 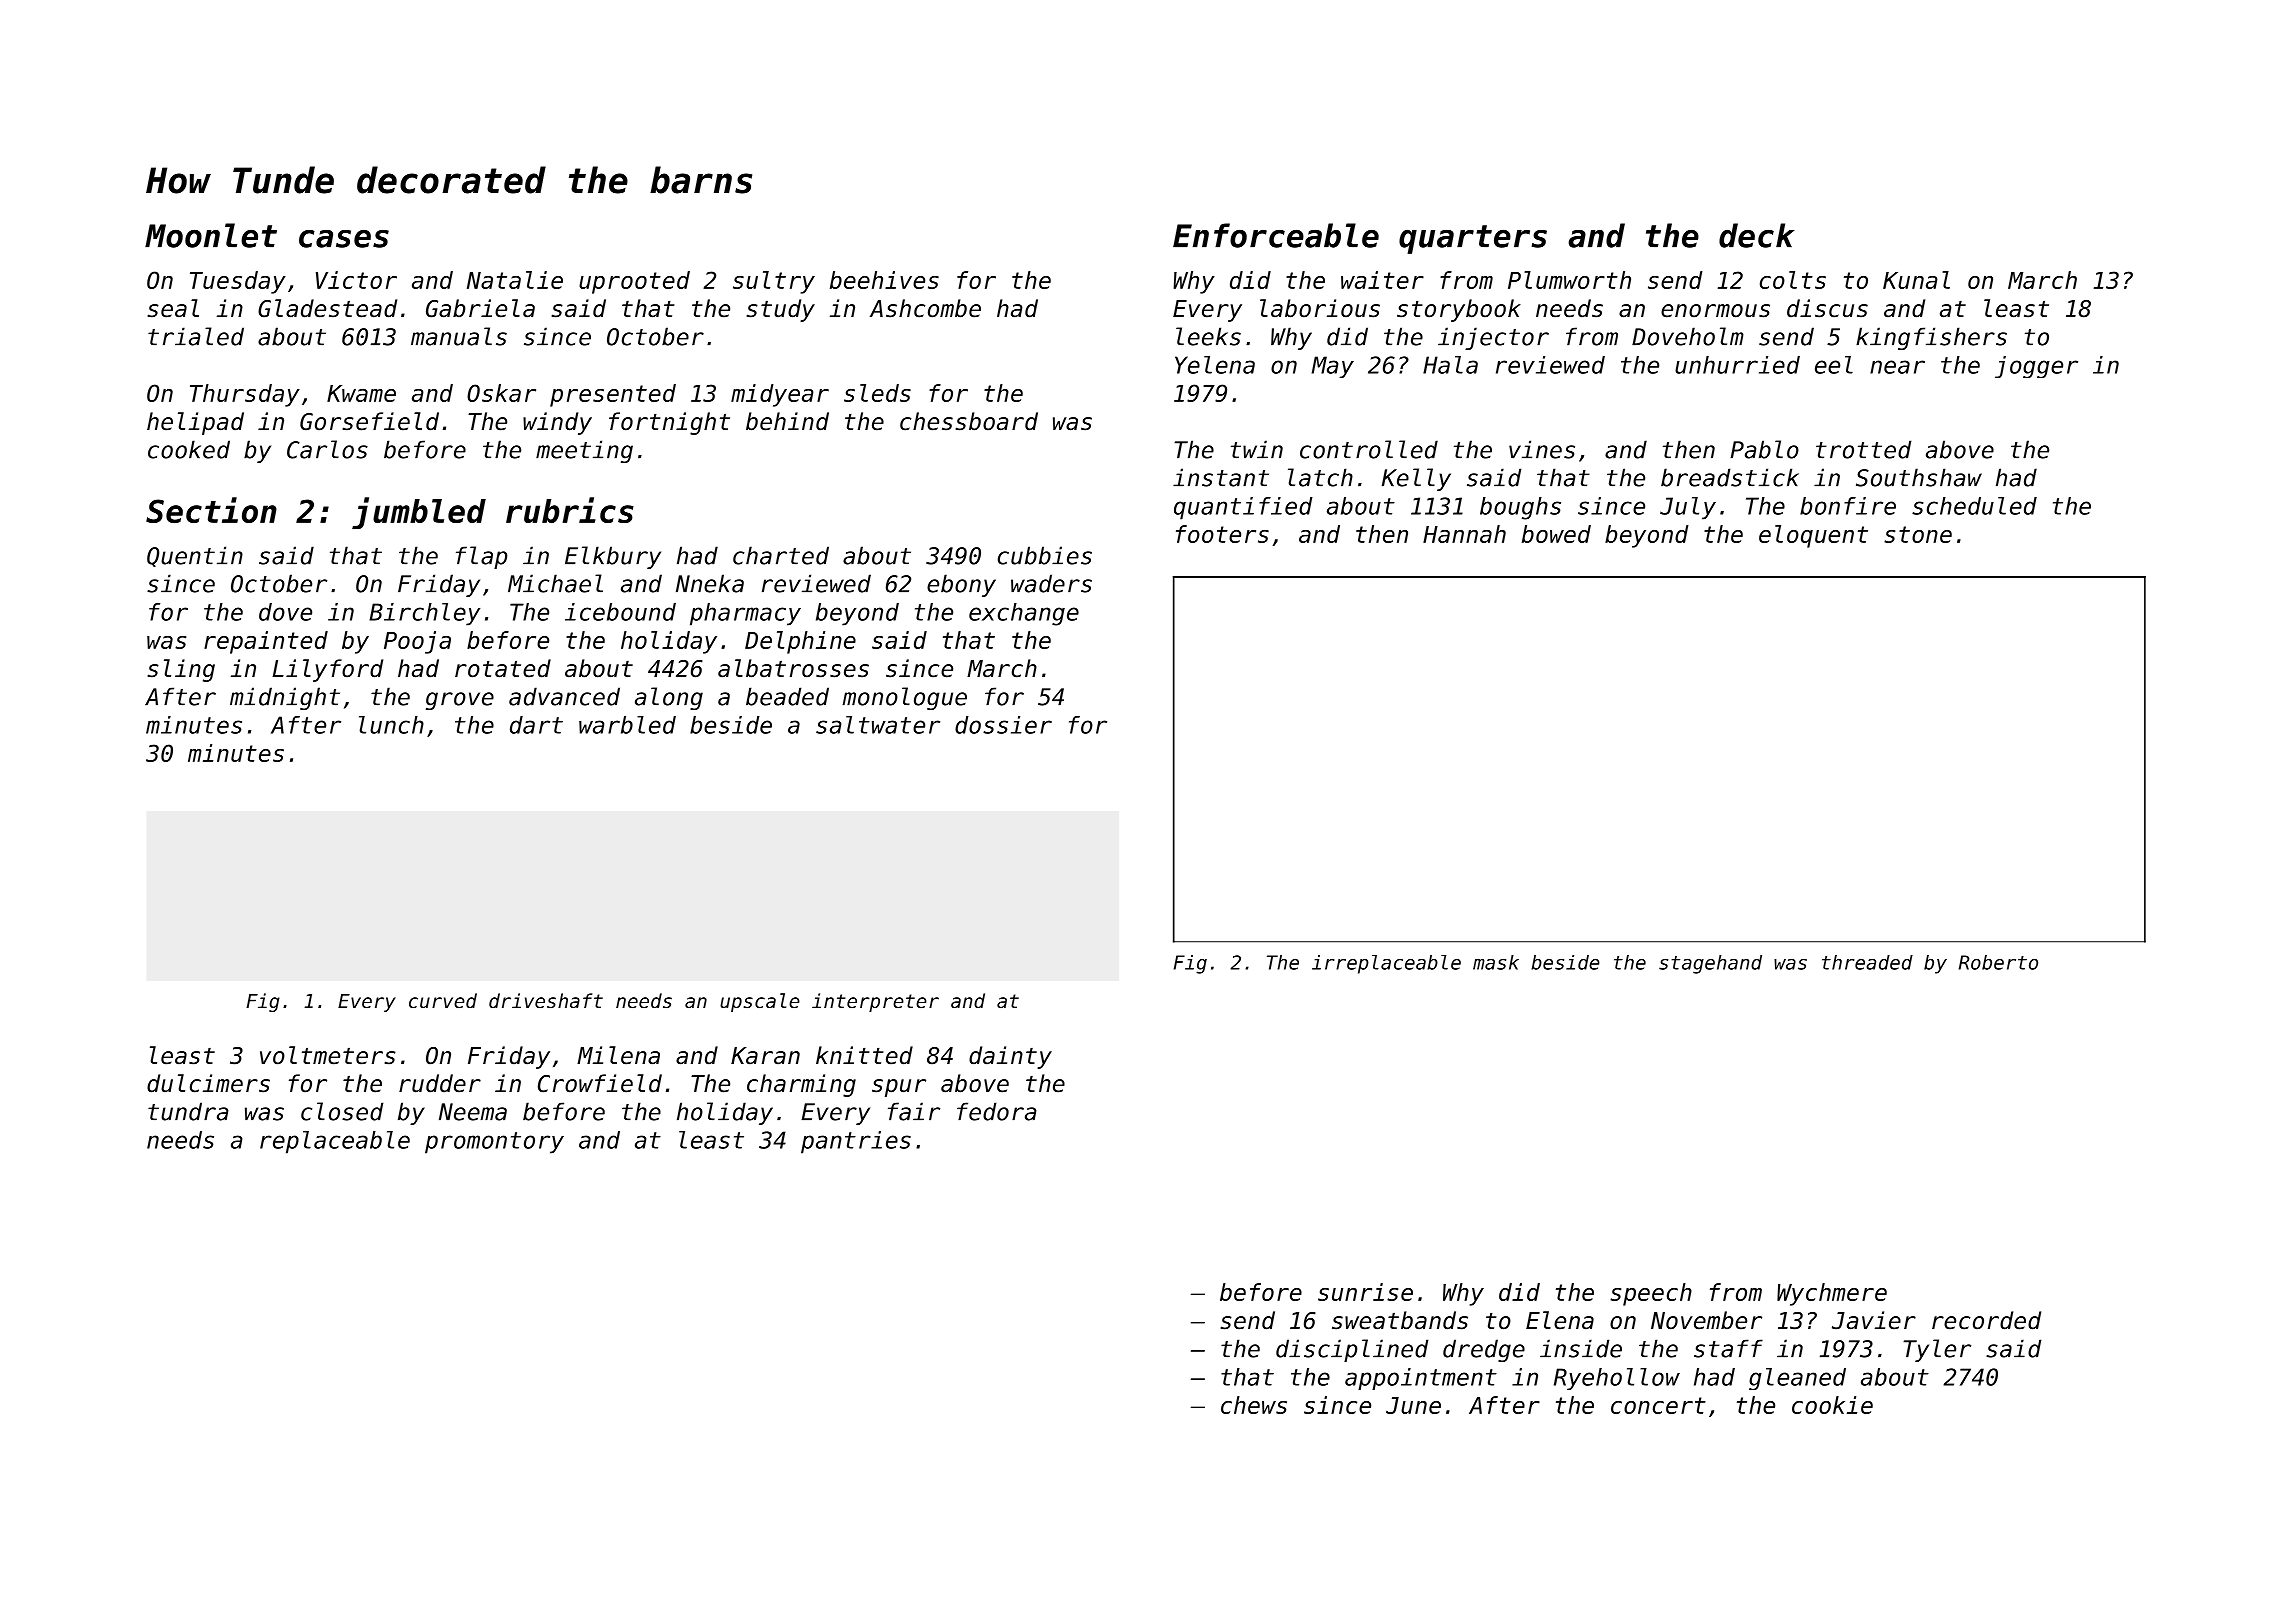 What do you see at coordinates (1998, 962) in the image?
I see `Roberto` at bounding box center [1998, 962].
